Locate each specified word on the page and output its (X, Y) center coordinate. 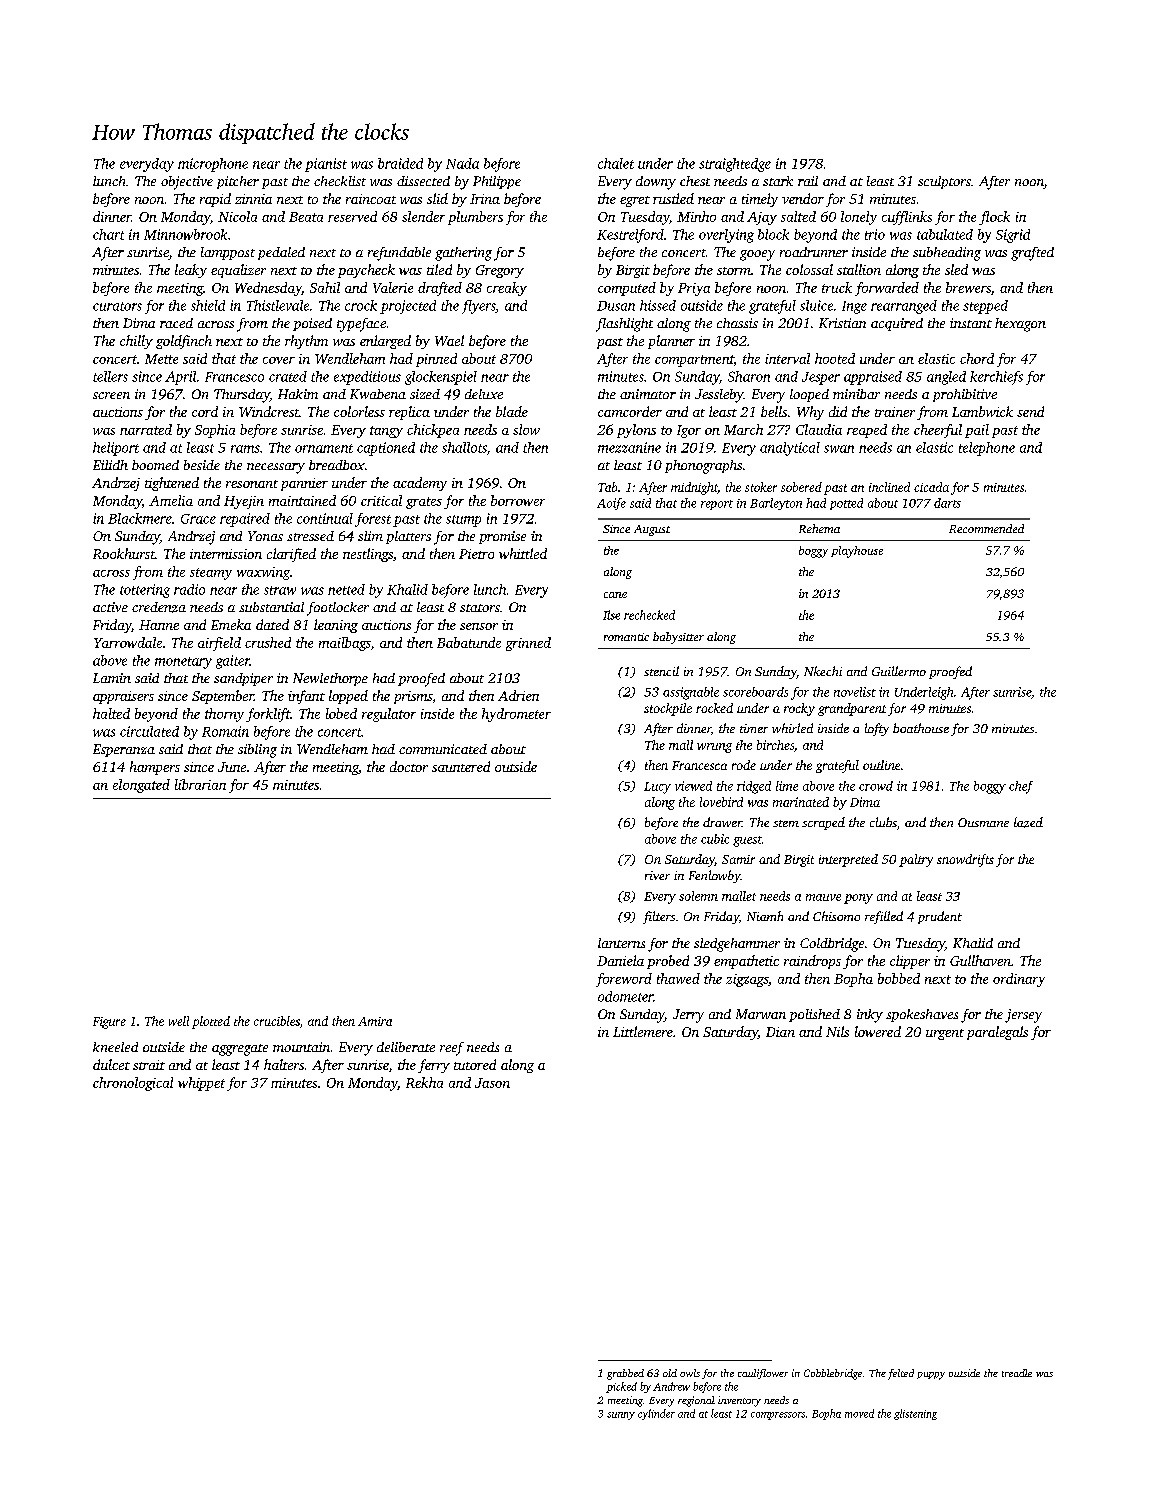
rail (808, 181)
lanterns (621, 943)
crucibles (277, 1021)
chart (108, 234)
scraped (823, 823)
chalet (616, 163)
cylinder (656, 1414)
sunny (621, 1416)
